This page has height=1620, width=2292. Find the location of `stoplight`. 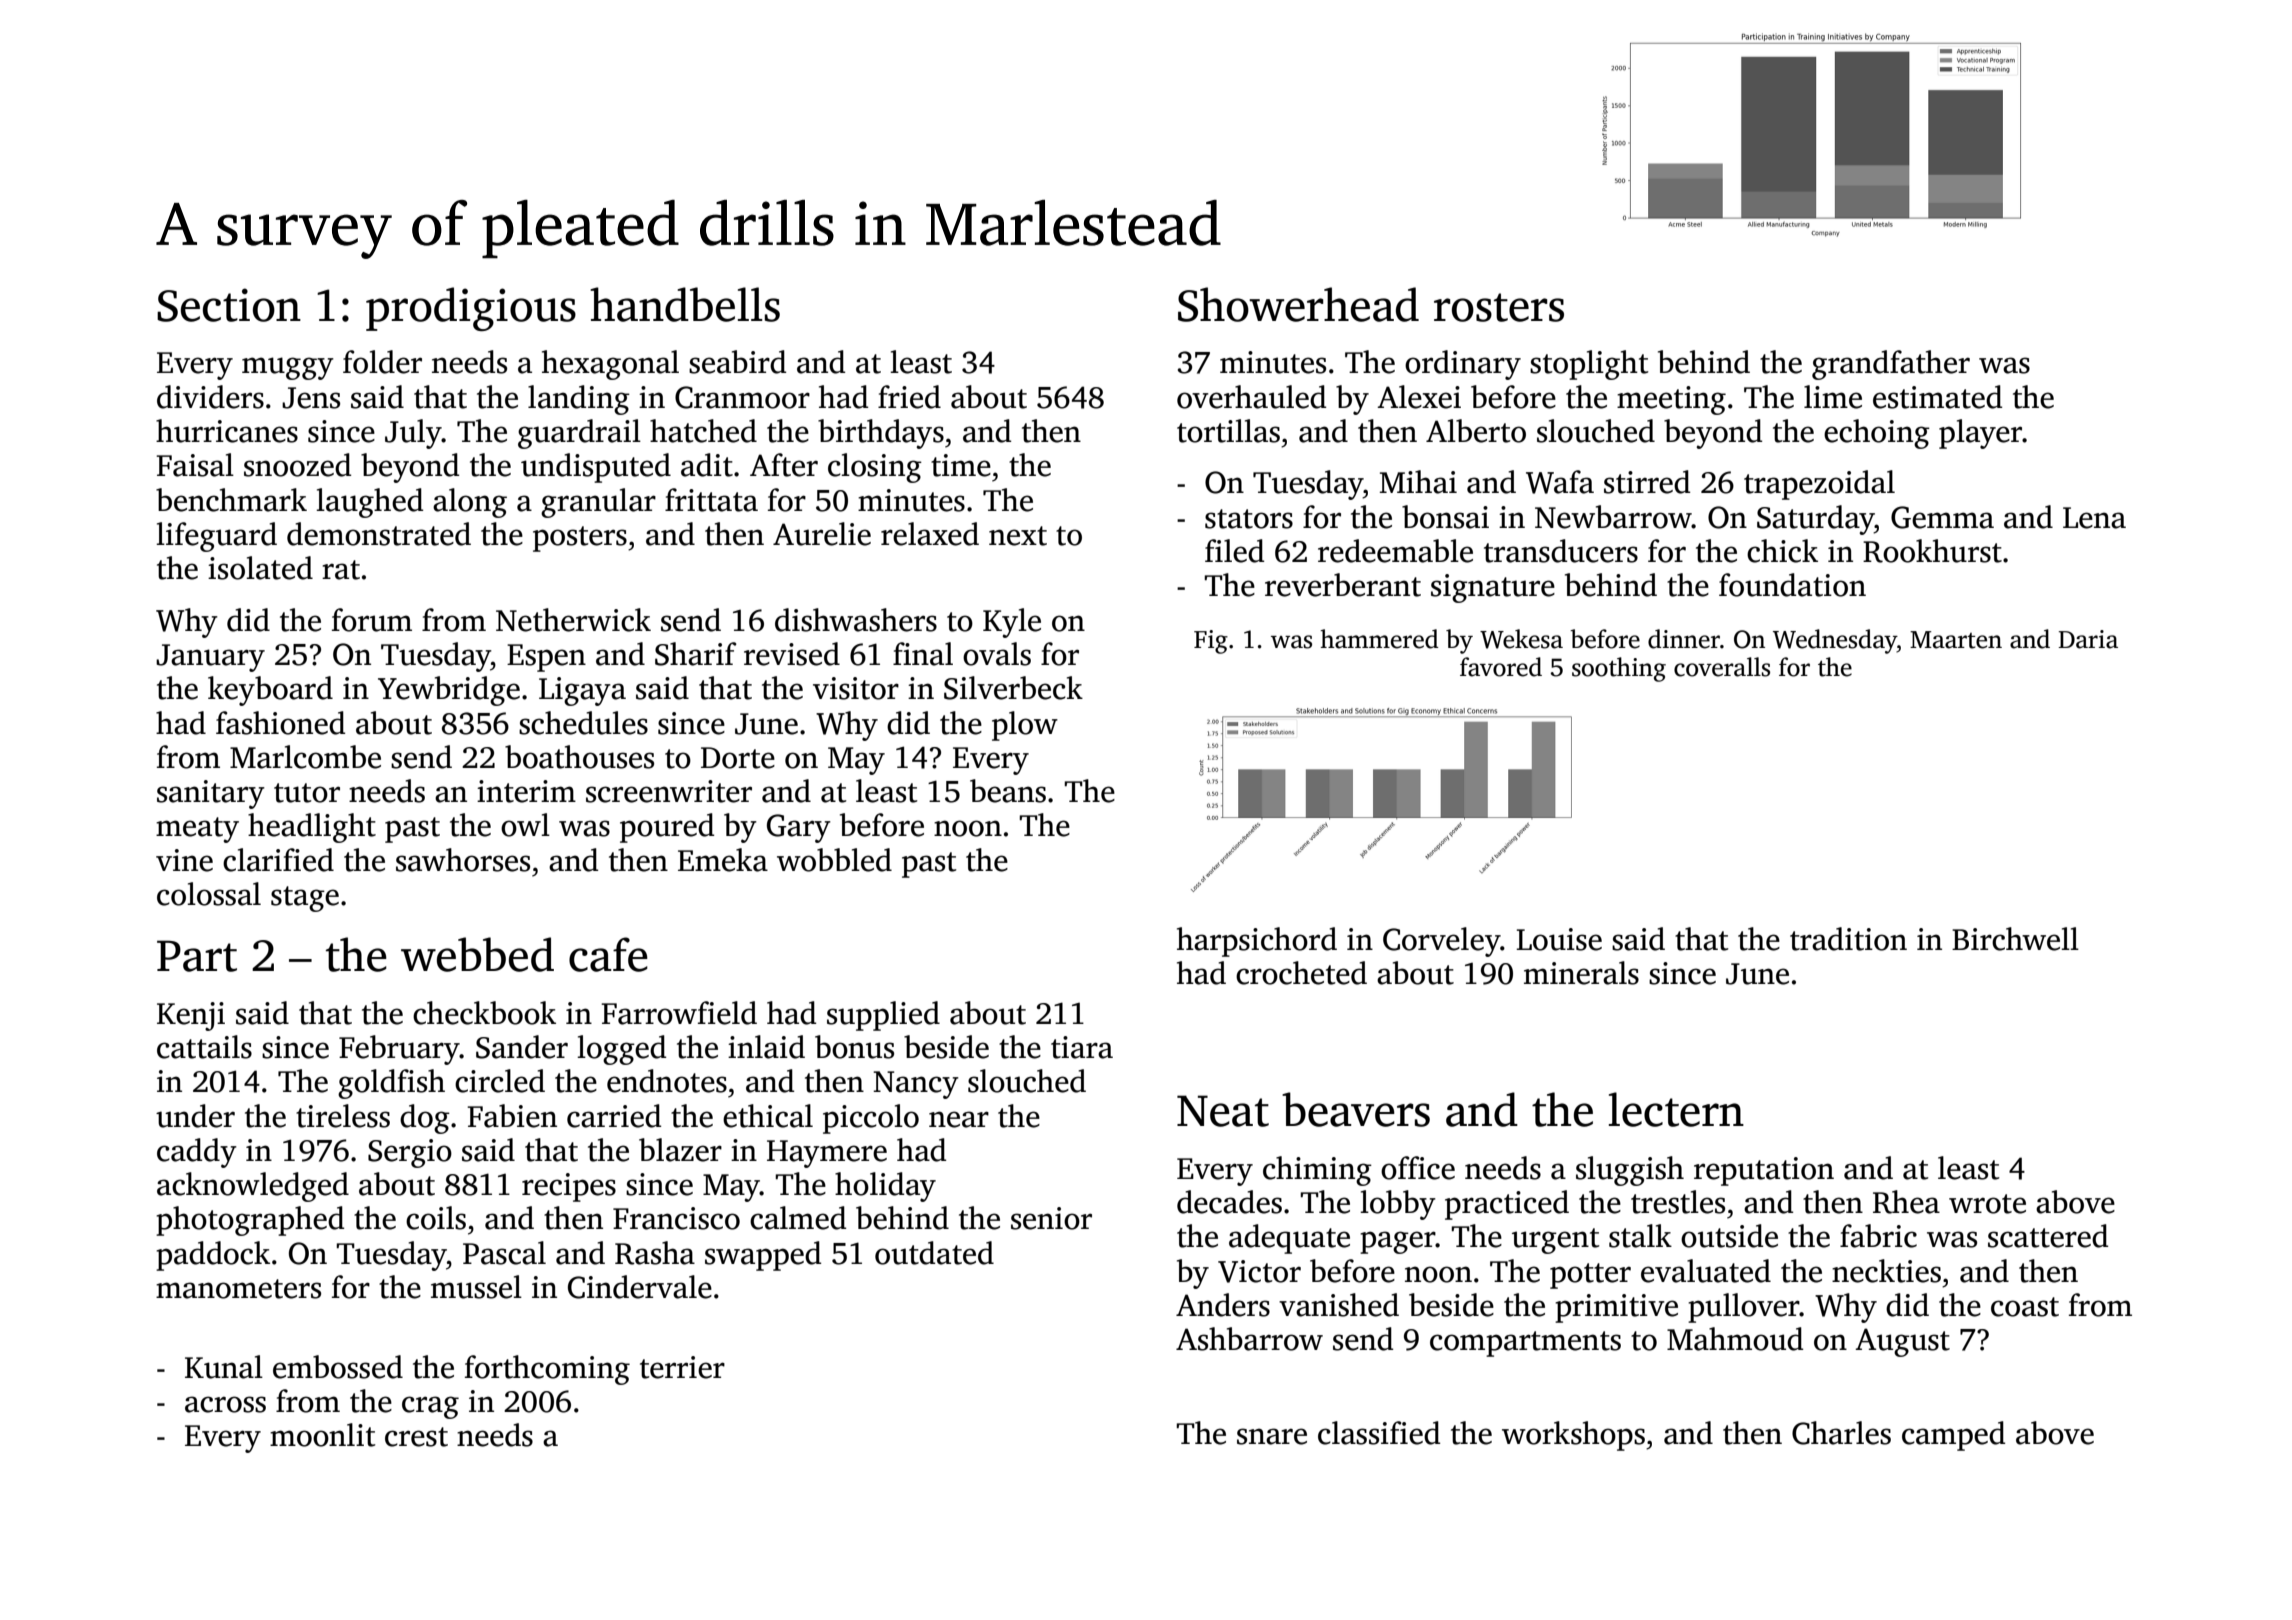

stoplight is located at coordinates (1589, 365).
